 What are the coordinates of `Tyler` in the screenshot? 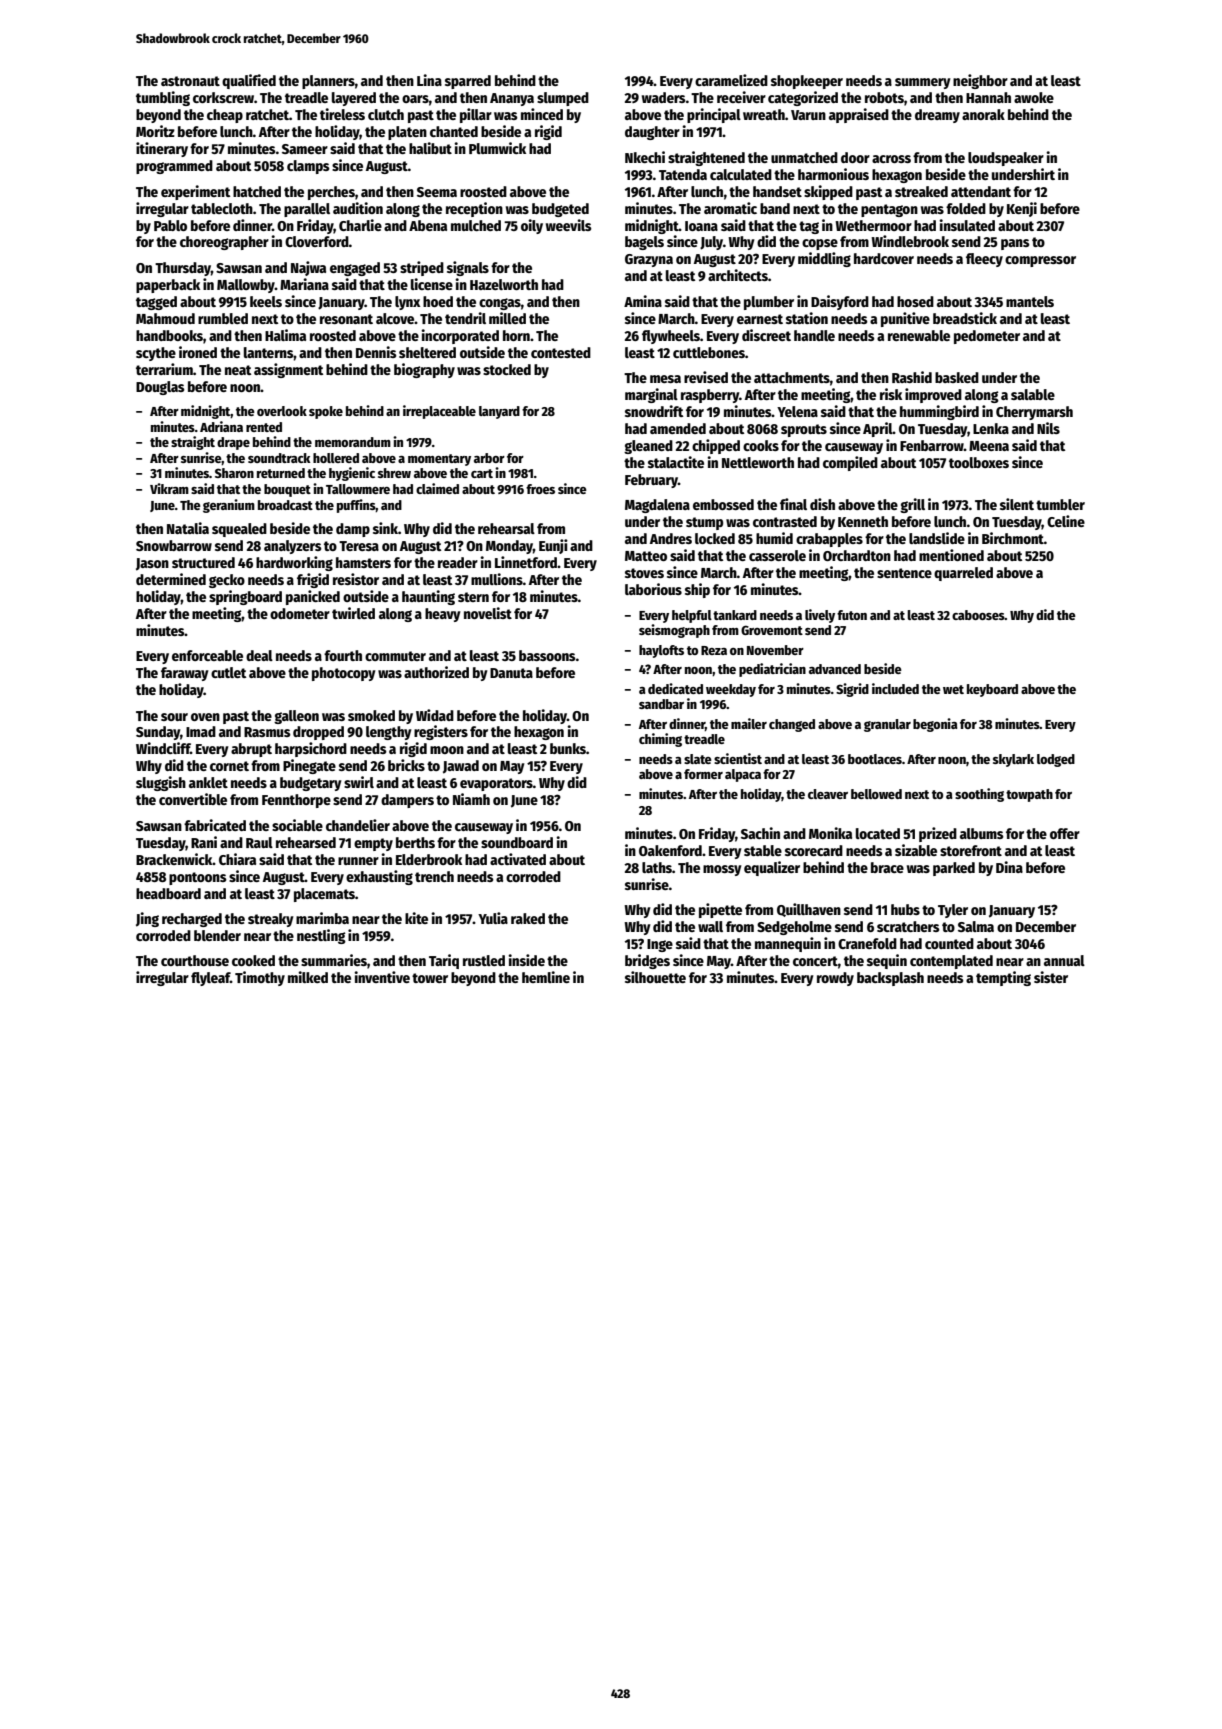 It's located at (953, 911).
